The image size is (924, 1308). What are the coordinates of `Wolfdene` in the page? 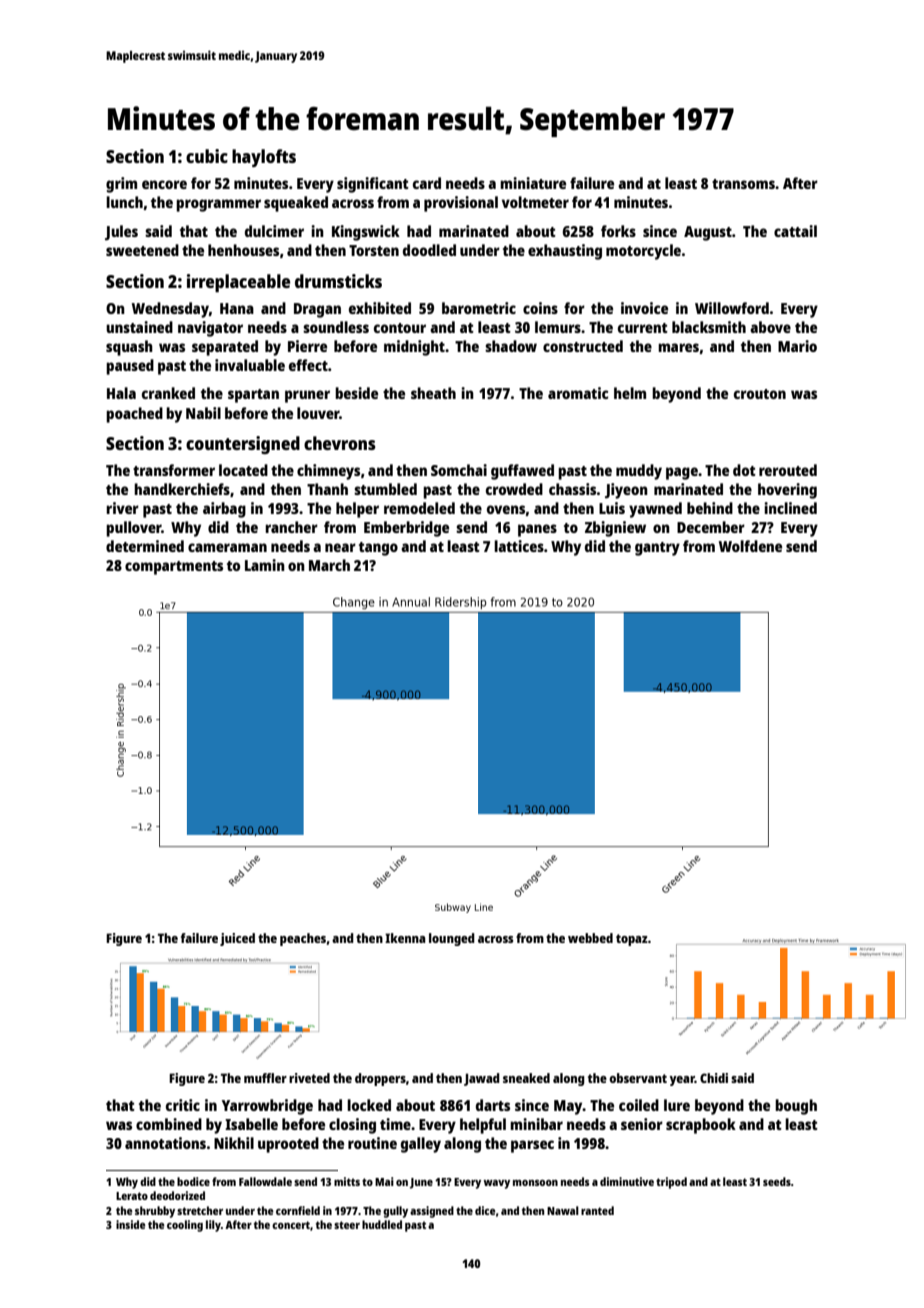 It's located at (750, 546).
